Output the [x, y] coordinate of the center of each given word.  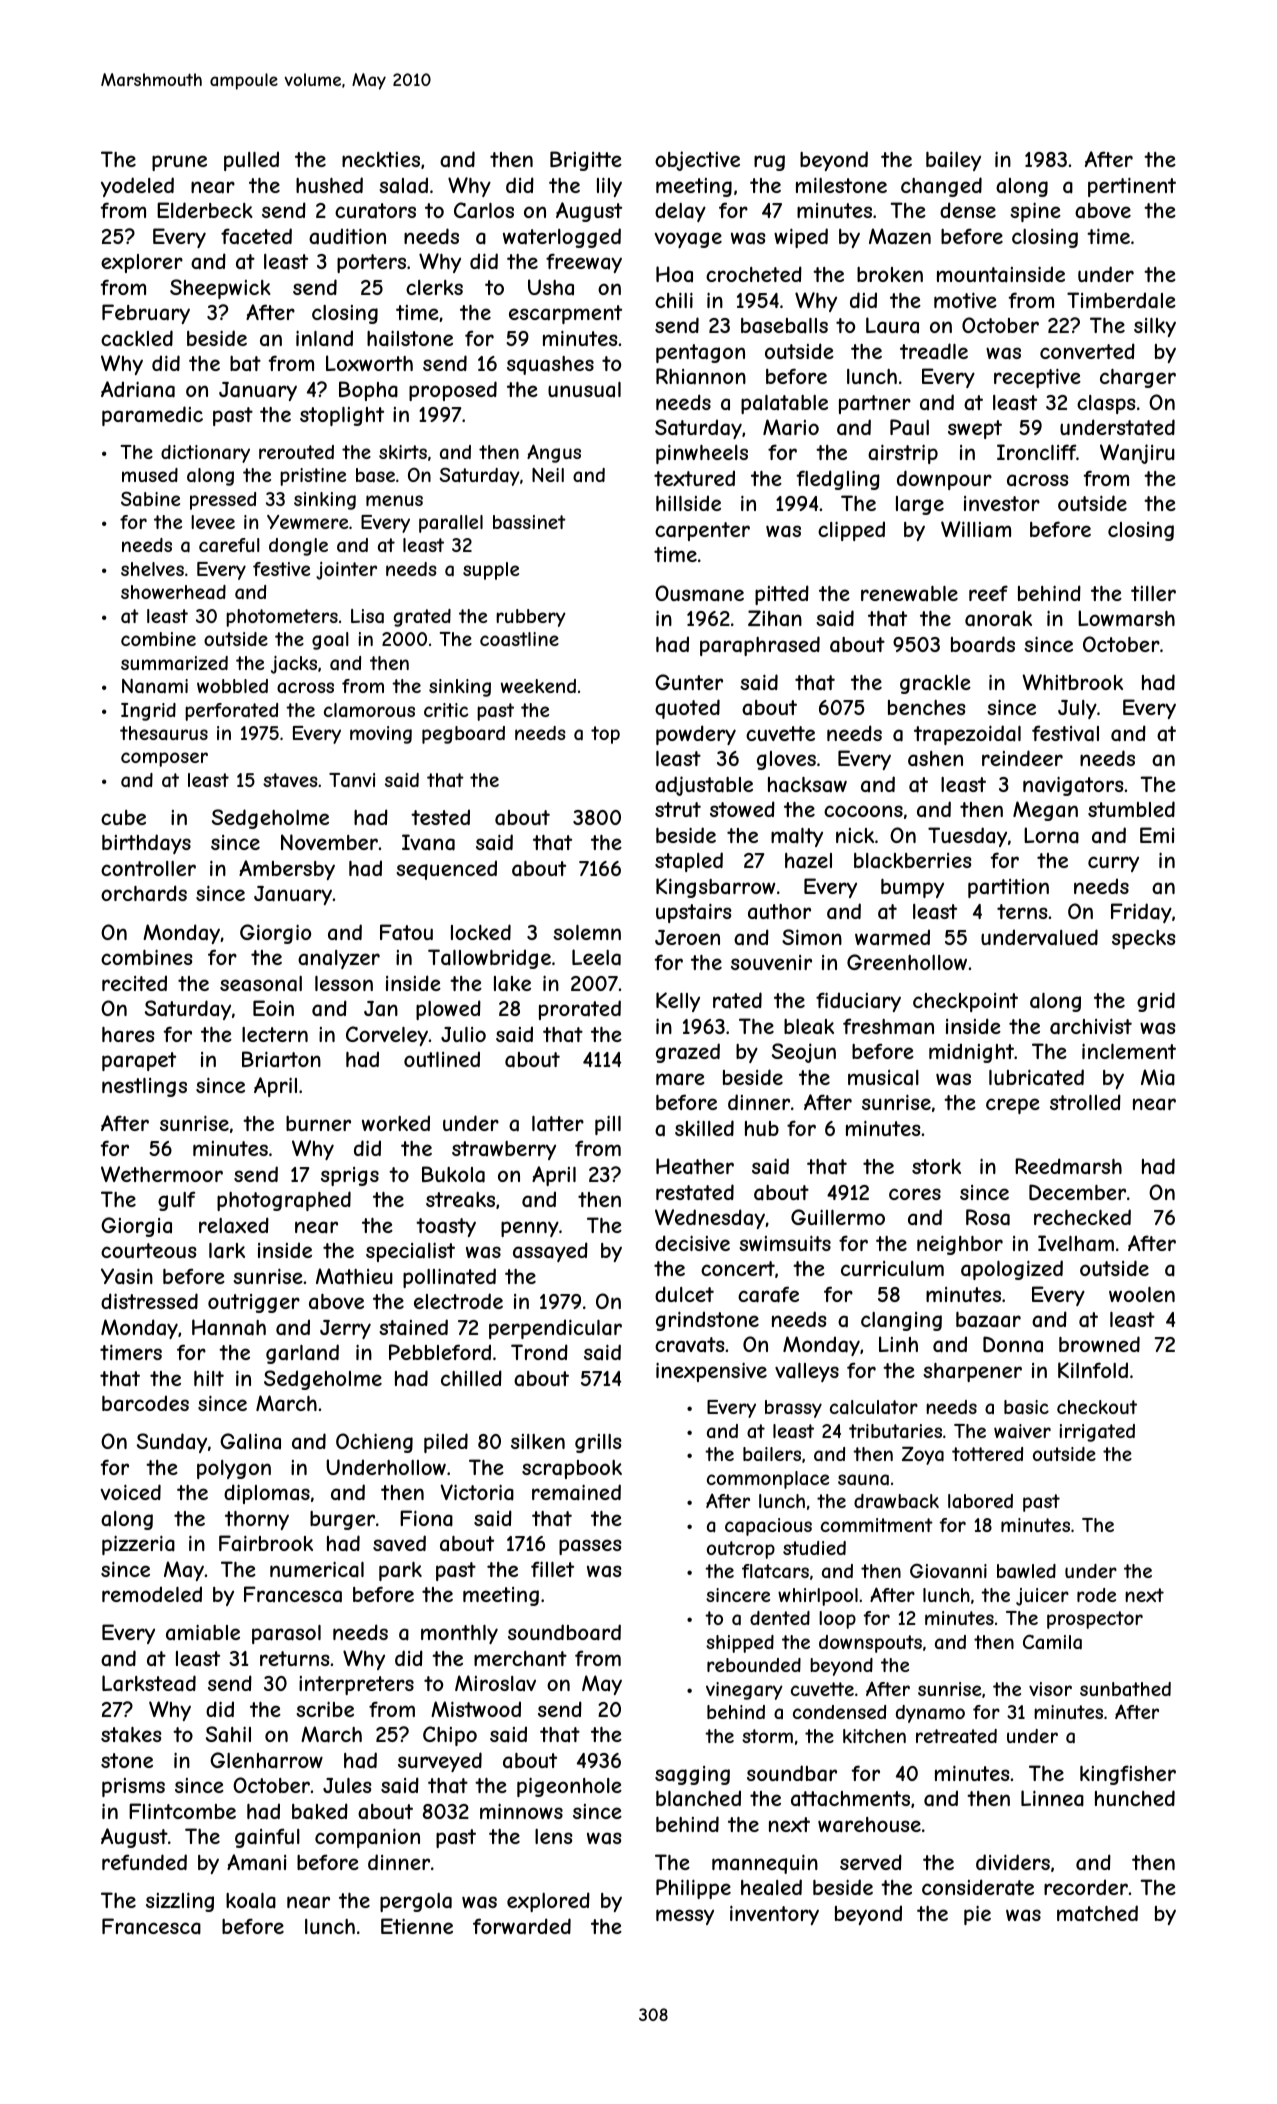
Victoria [477, 1492]
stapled [689, 862]
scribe [325, 1709]
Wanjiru [1137, 454]
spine [1035, 212]
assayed [550, 1252]
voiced [130, 1492]
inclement [1129, 1051]
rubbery [531, 618]
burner [318, 1123]
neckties [381, 159]
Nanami [155, 686]
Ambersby [287, 870]
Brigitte [586, 161]
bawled [1026, 1571]
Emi [1157, 835]
